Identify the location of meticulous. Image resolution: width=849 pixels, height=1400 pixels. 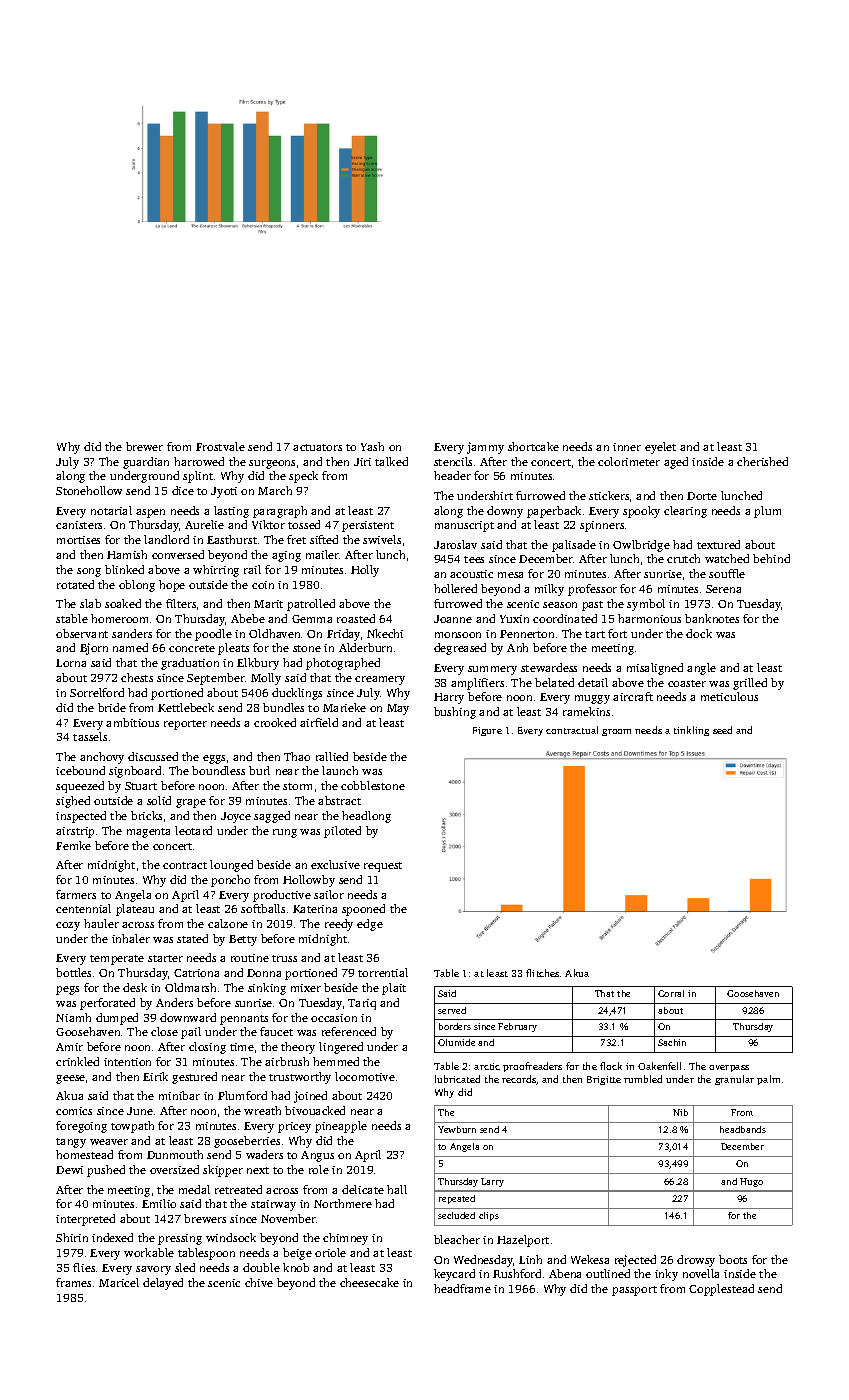
(729, 696).
